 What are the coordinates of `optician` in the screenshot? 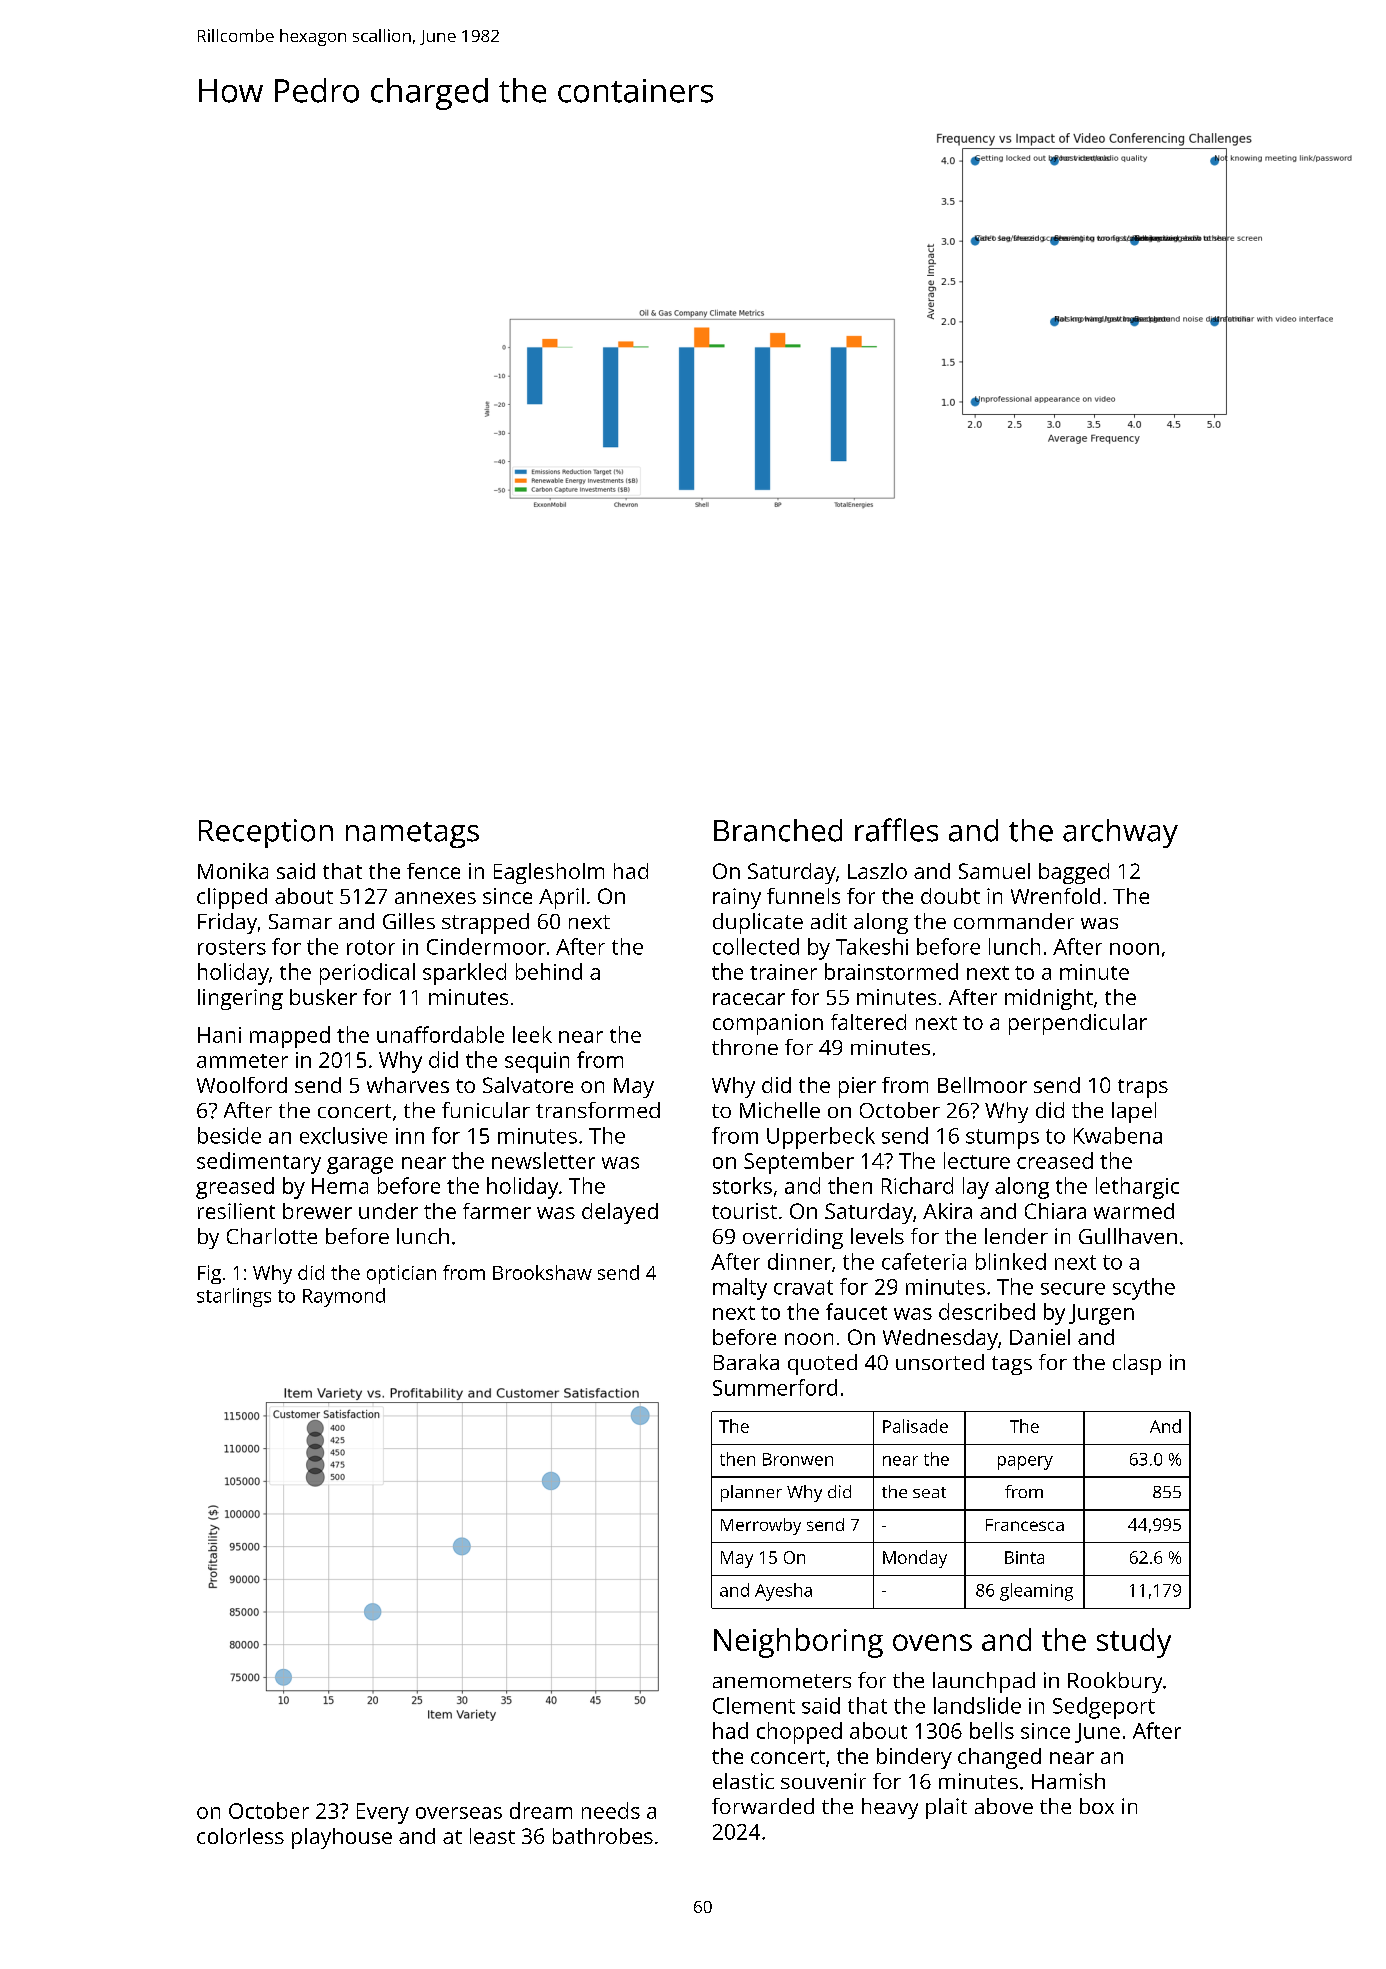 It's located at (401, 1274).
